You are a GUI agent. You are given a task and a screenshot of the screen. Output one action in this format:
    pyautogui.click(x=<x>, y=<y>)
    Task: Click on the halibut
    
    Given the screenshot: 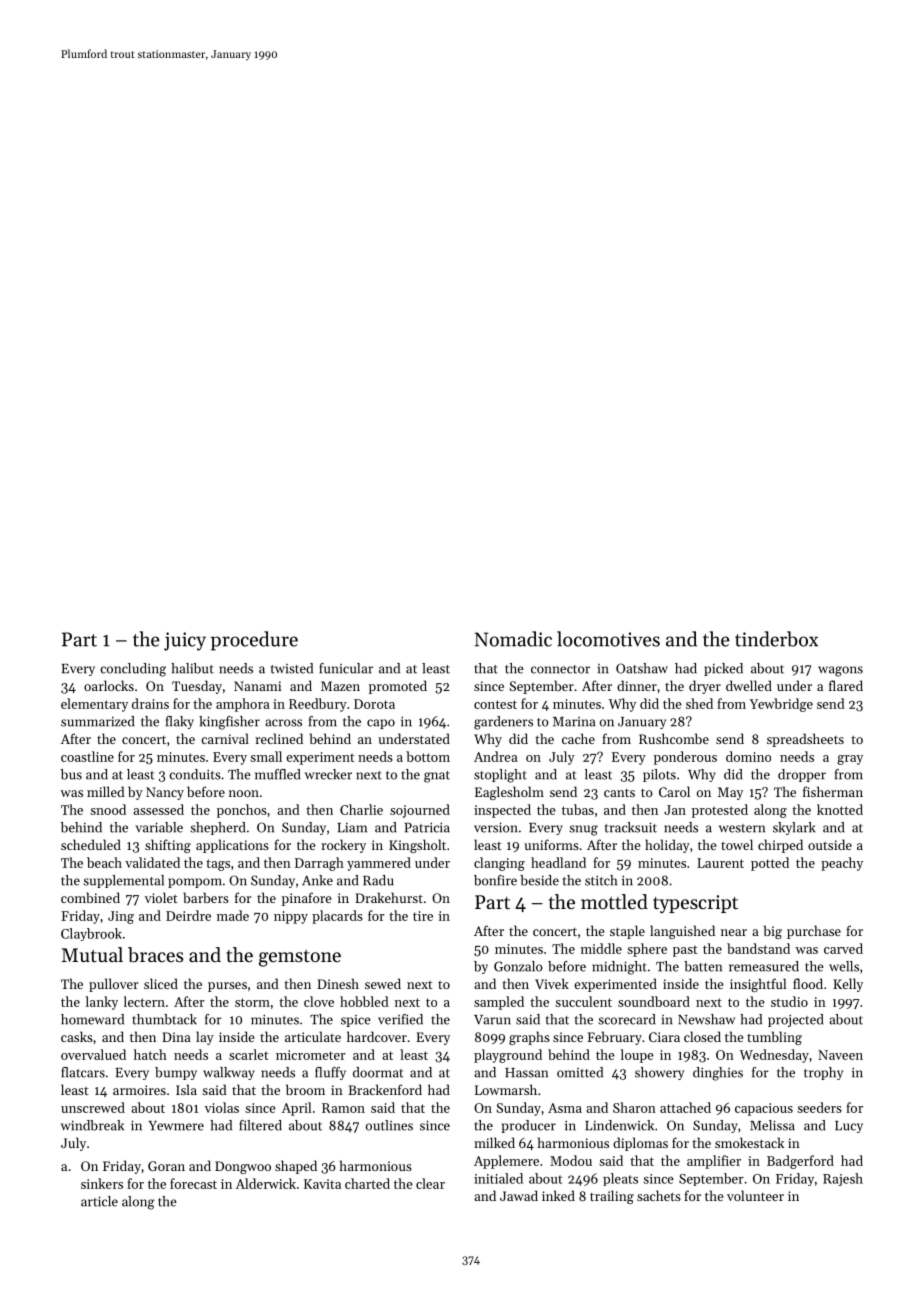 What is the action you would take?
    pyautogui.click(x=192, y=668)
